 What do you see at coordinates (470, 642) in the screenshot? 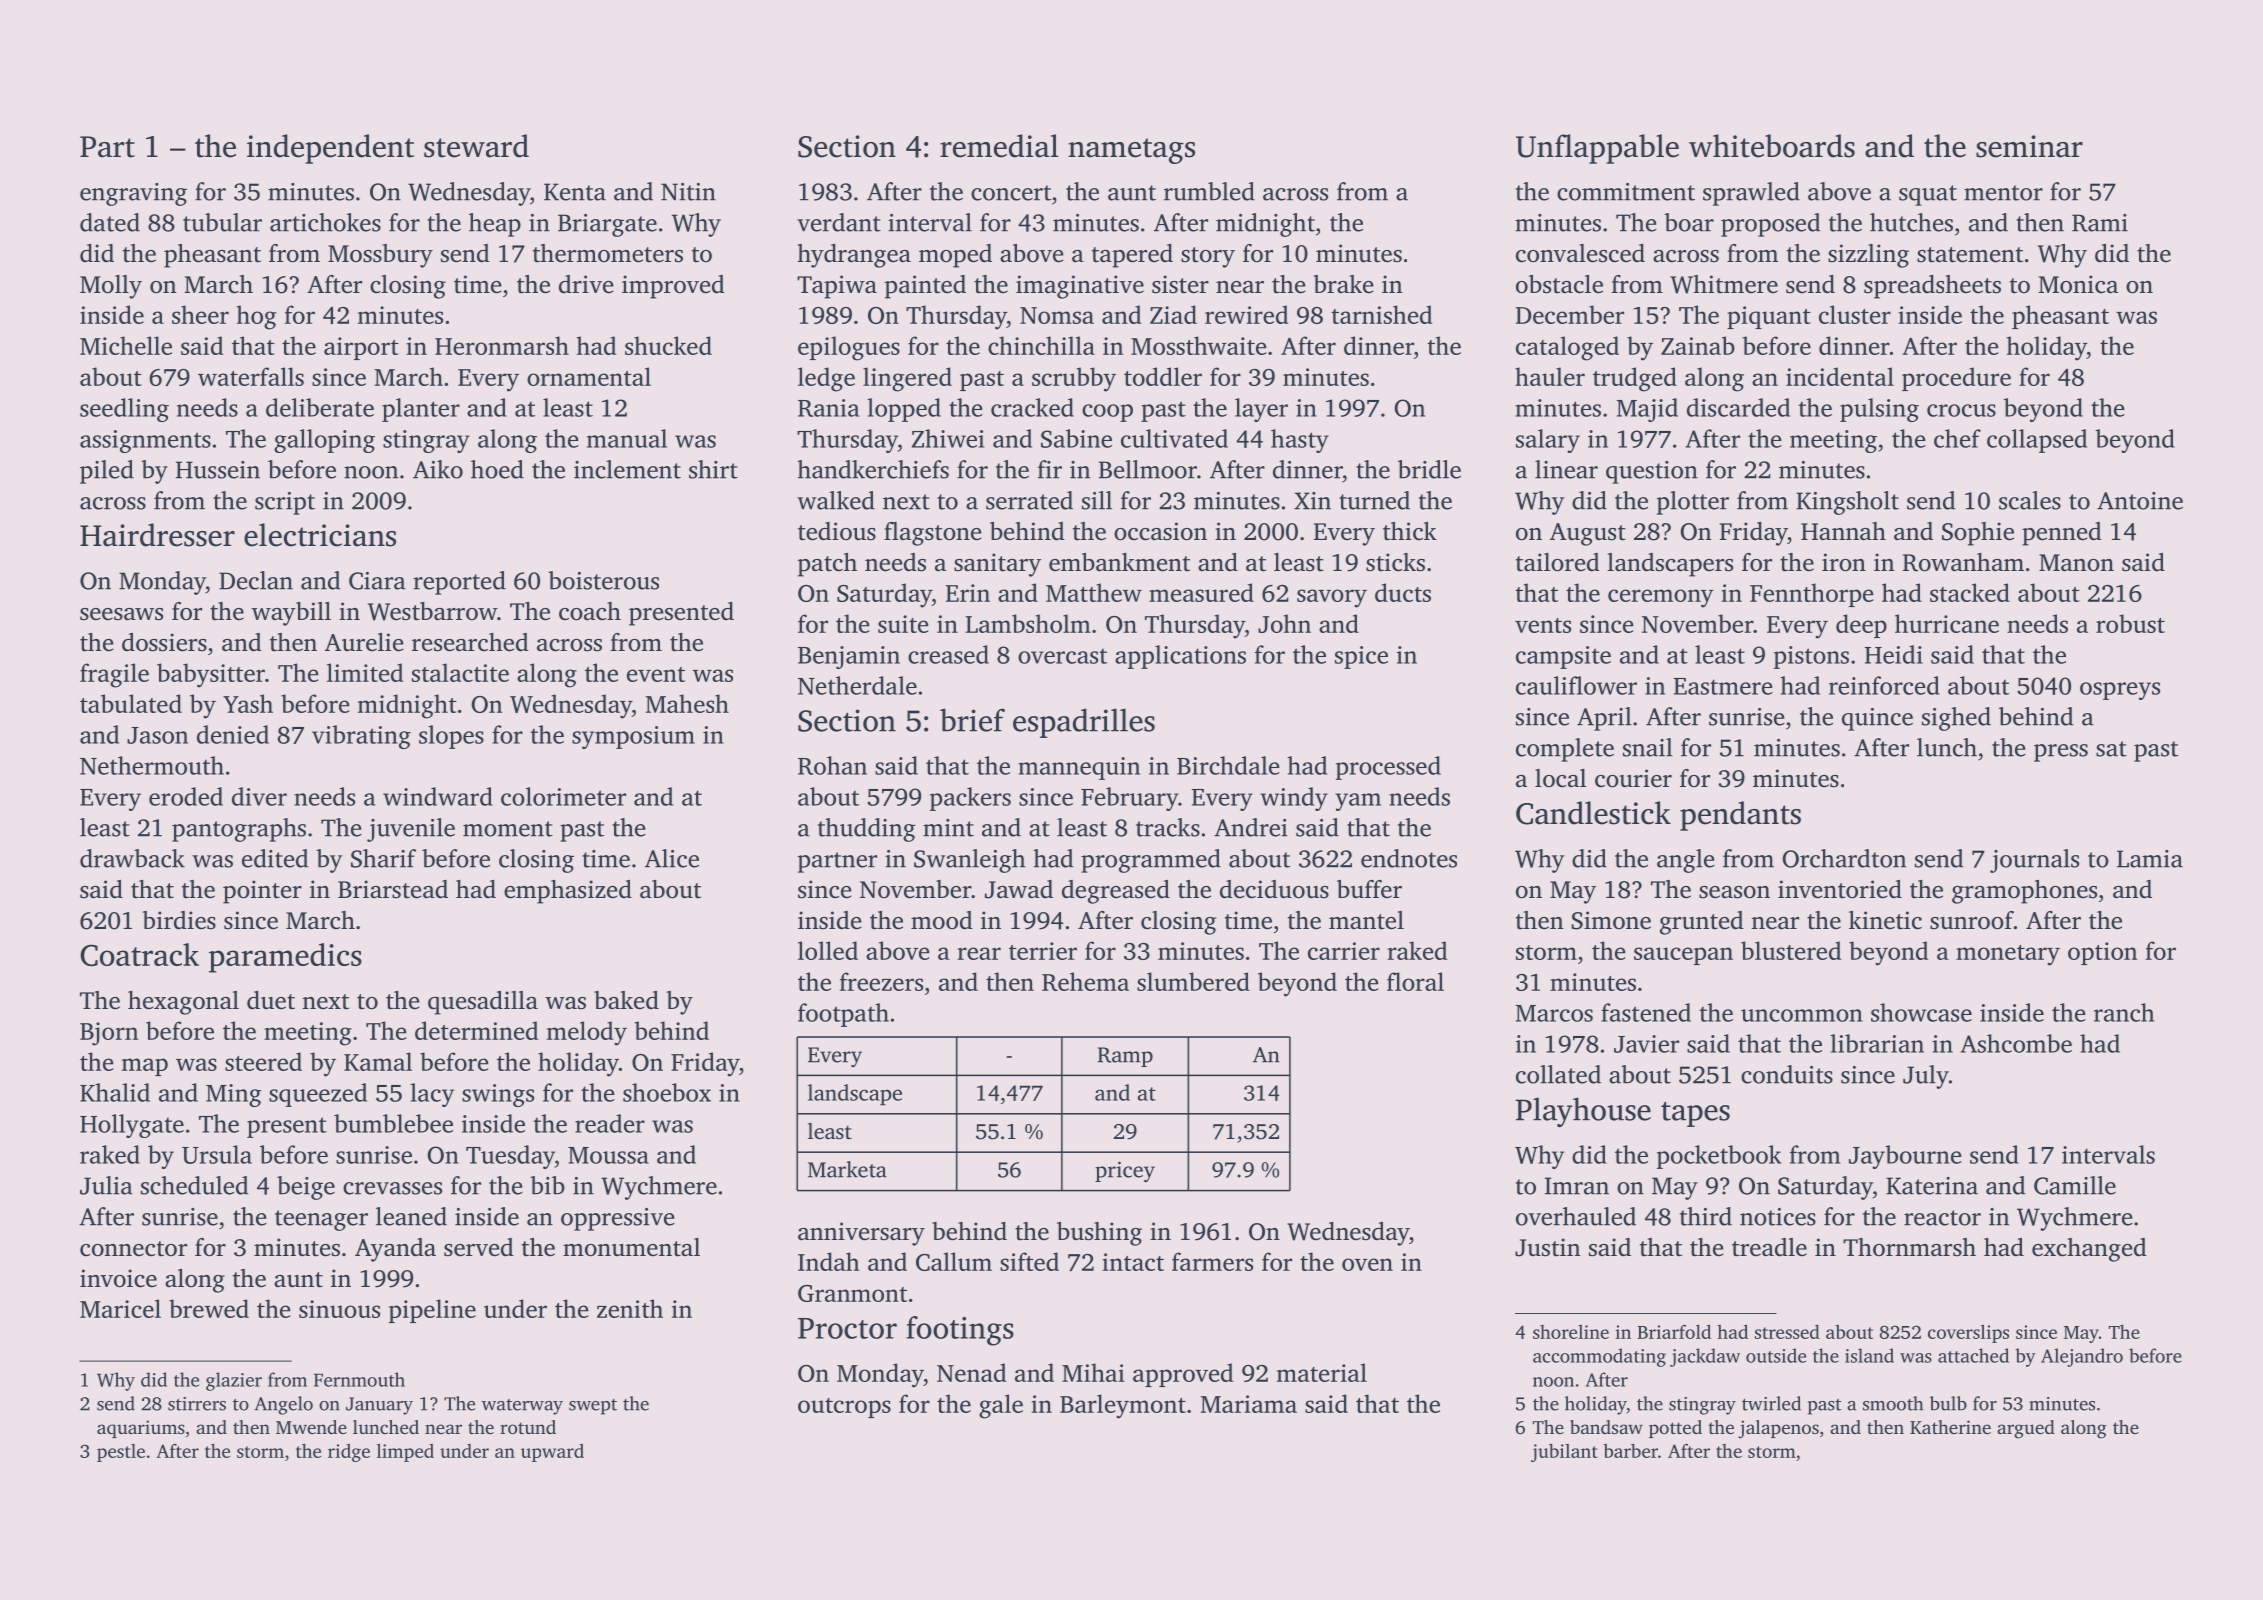
I see `researched` at bounding box center [470, 642].
